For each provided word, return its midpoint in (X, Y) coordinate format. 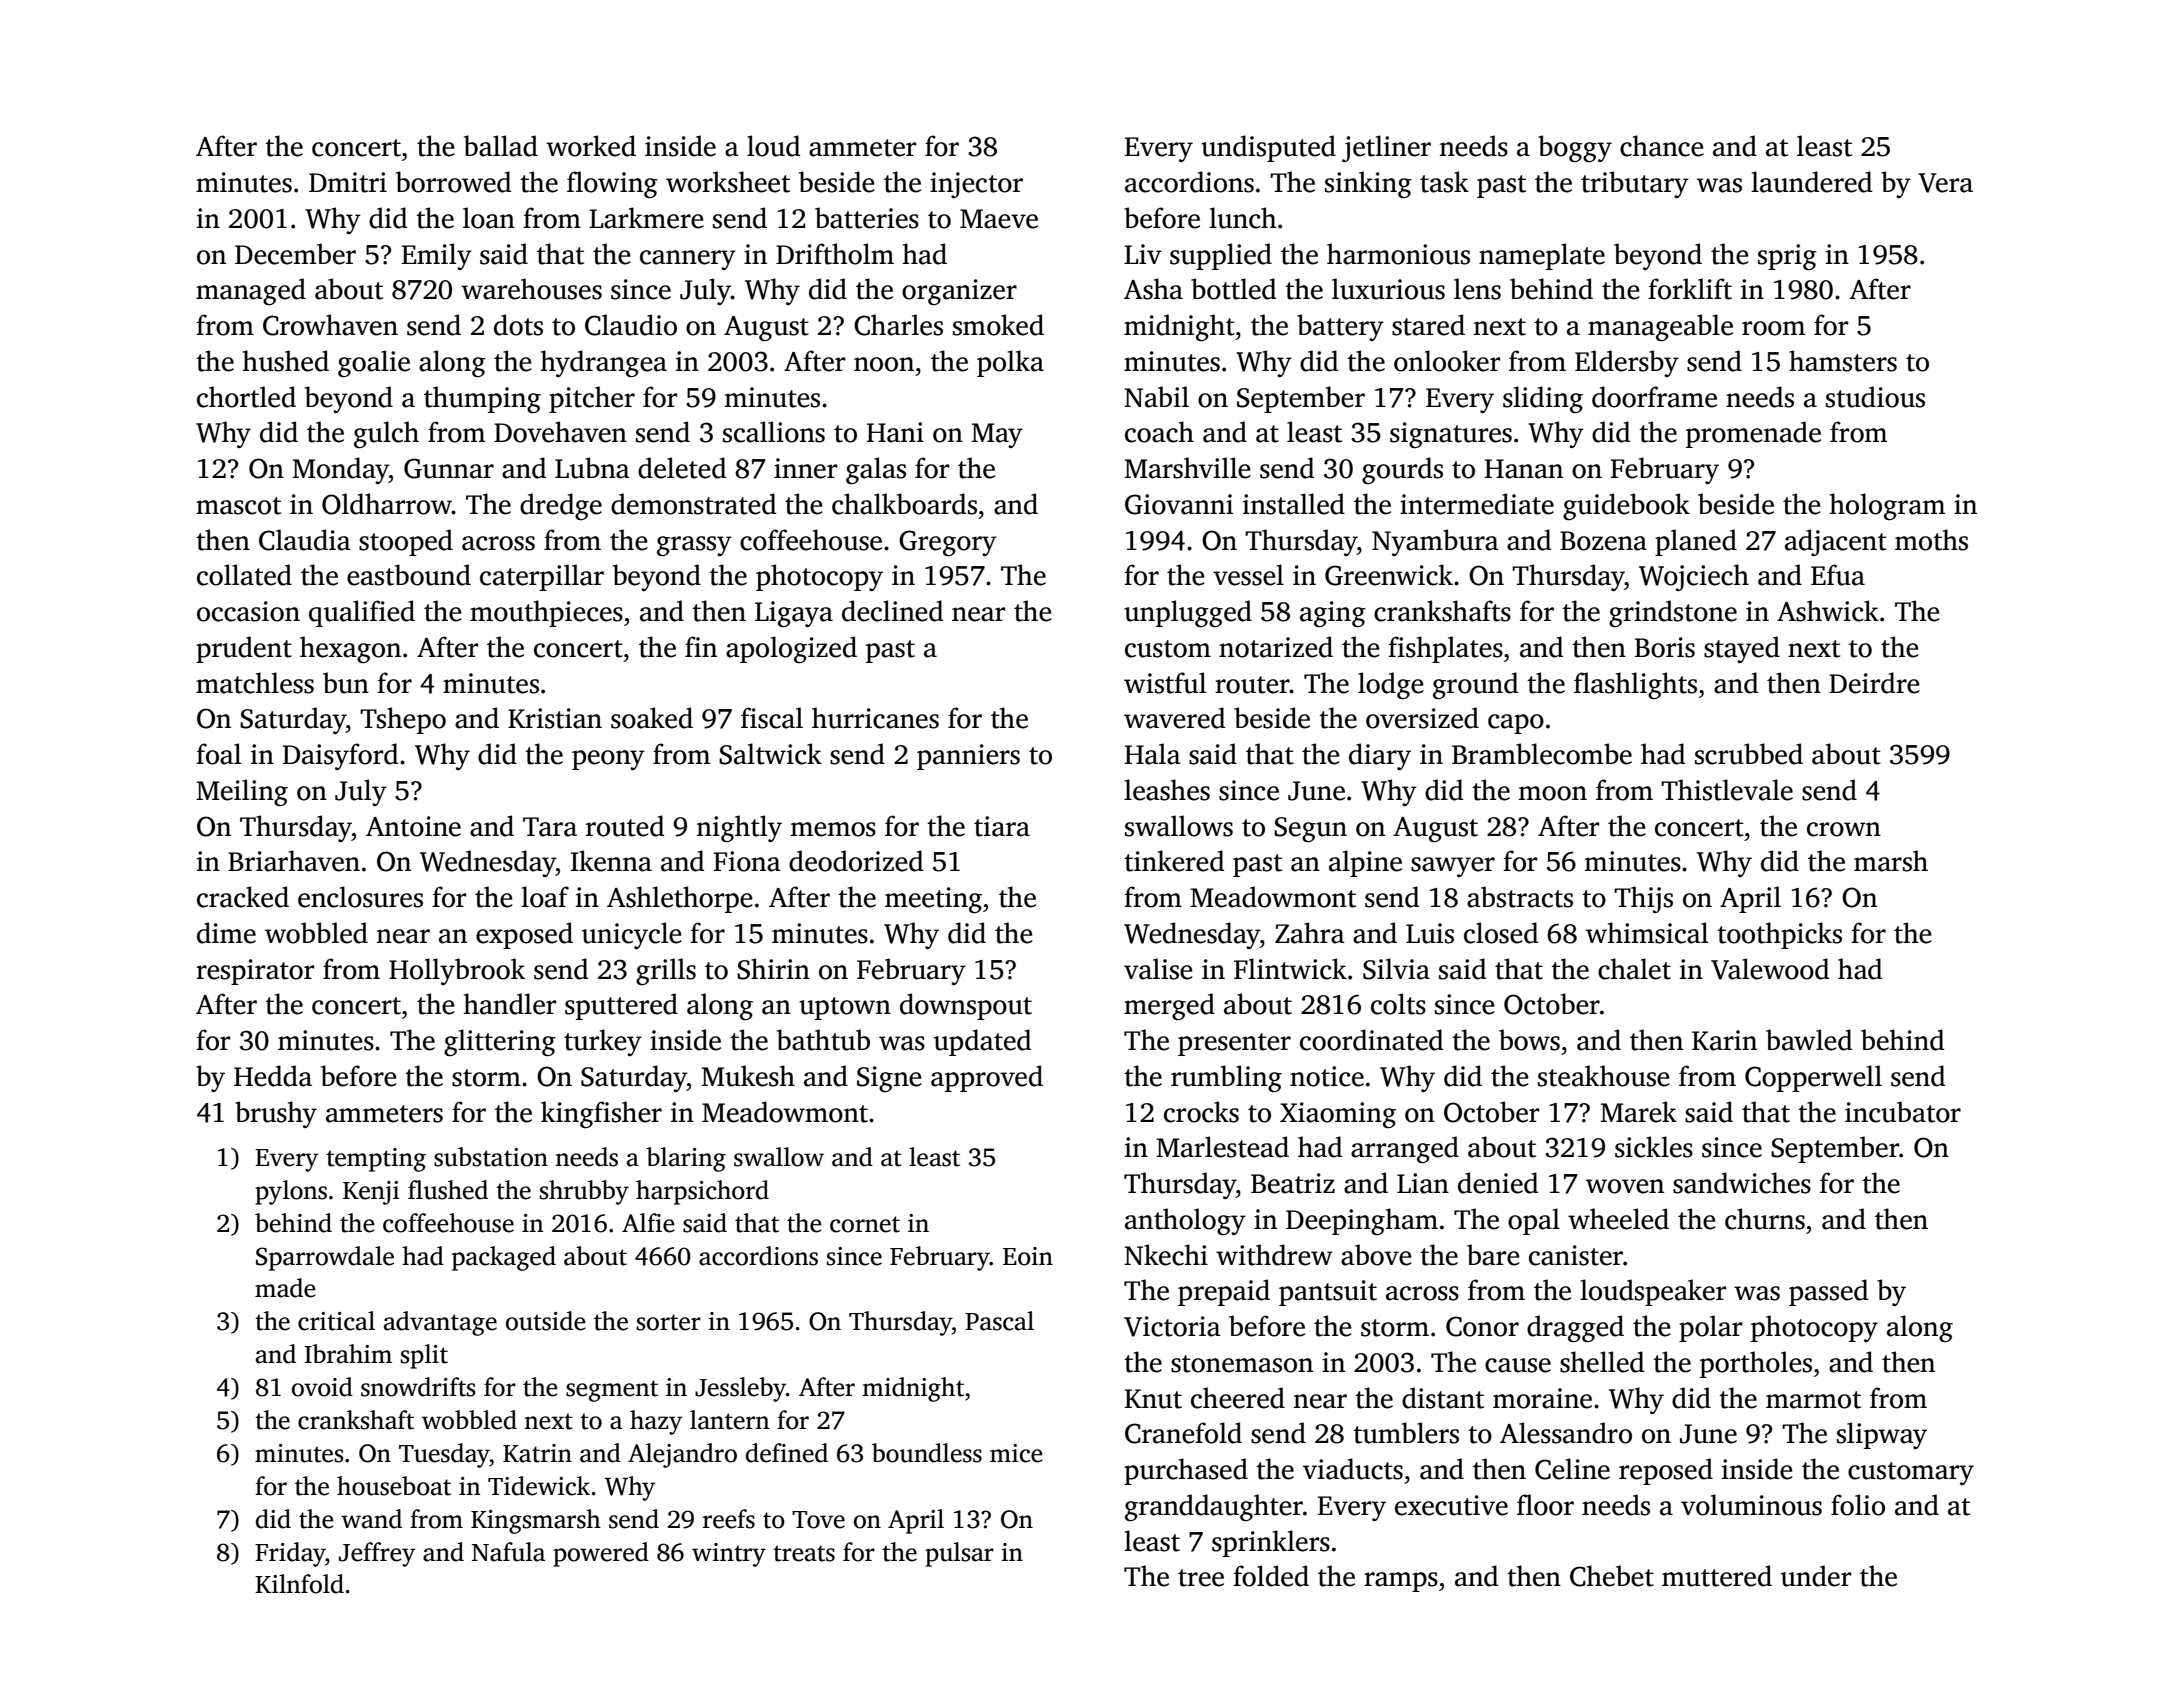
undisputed (1268, 148)
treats (804, 1553)
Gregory (948, 543)
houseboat (394, 1486)
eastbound (409, 575)
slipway (1882, 1435)
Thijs (1643, 899)
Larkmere (646, 218)
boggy (1575, 148)
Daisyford (340, 756)
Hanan (1524, 469)
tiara (1002, 826)
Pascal (999, 1321)
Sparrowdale (325, 1258)
